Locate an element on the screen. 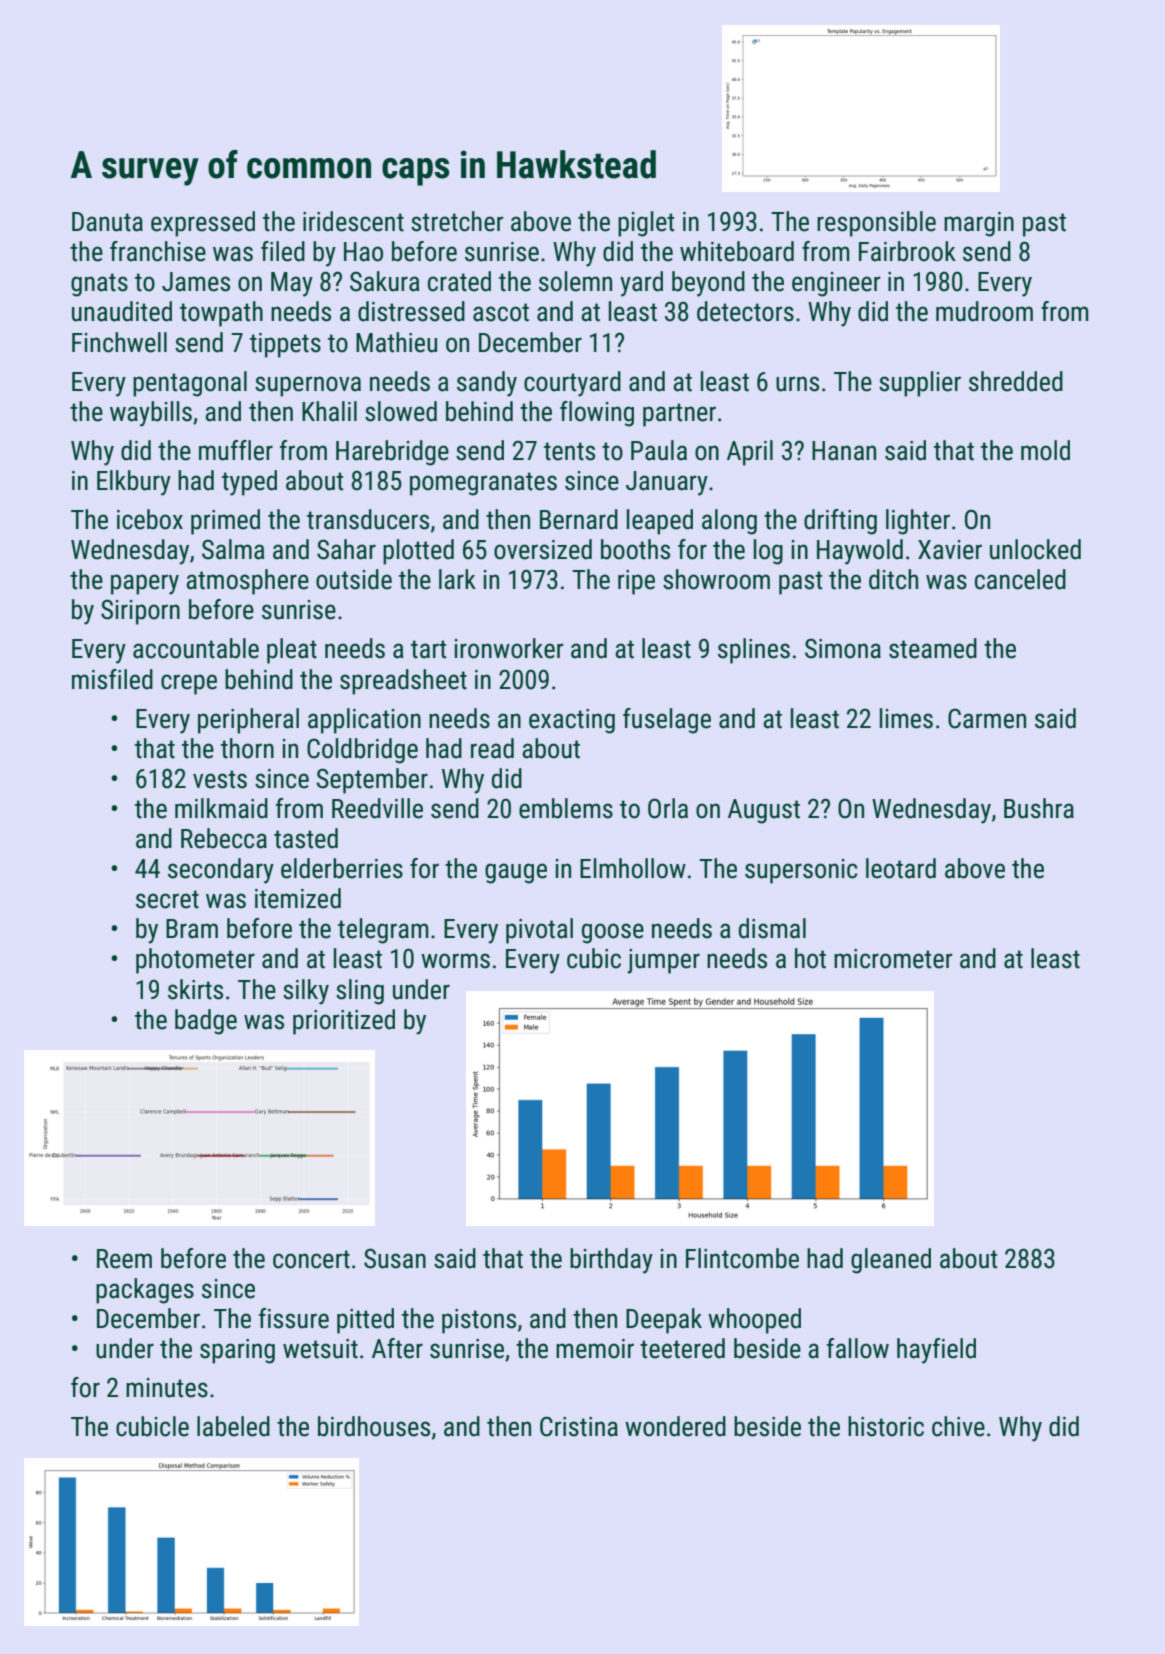  micrometer is located at coordinates (893, 959).
